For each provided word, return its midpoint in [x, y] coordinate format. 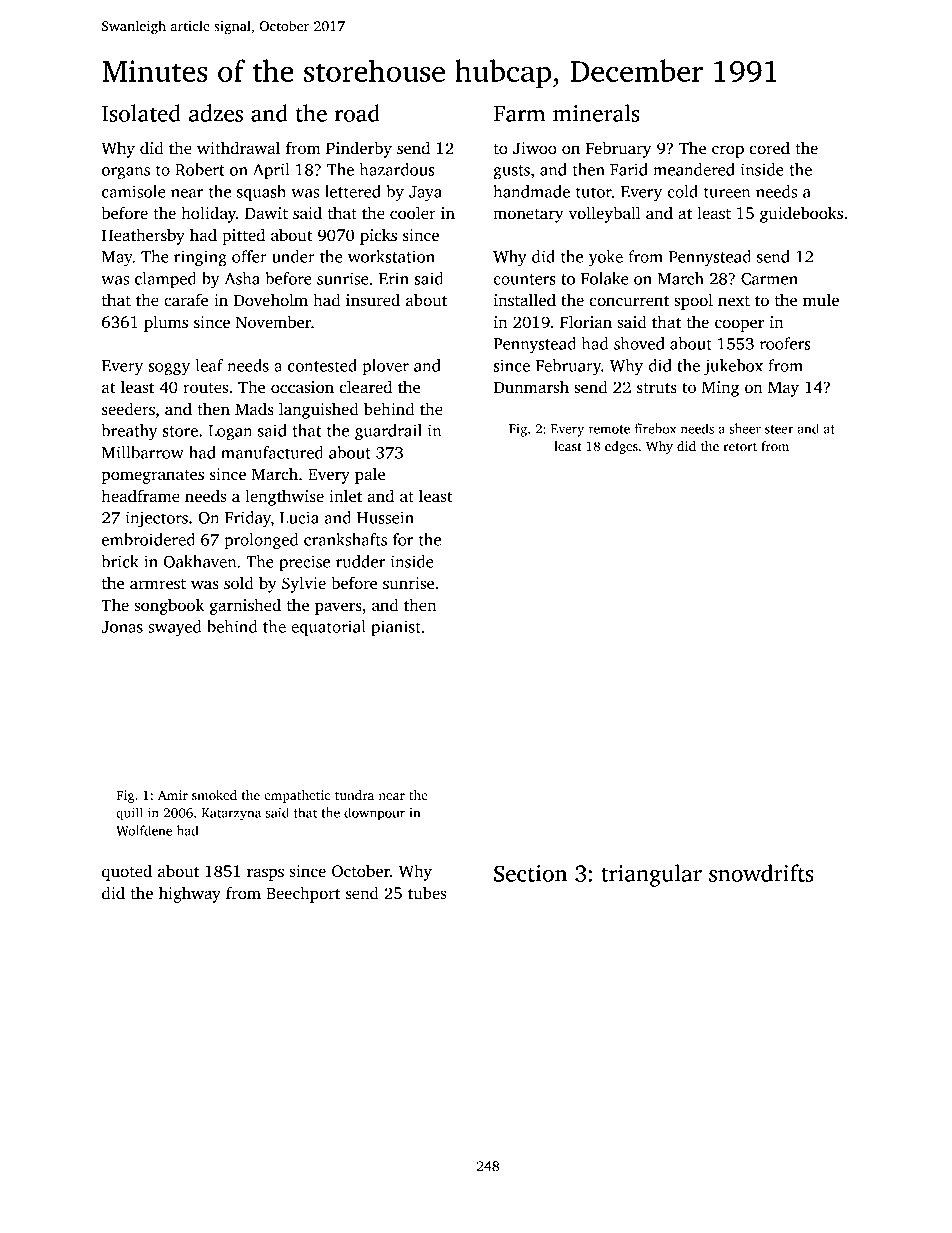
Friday [248, 519]
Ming [720, 389]
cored [769, 148]
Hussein [385, 517]
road [357, 113]
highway [190, 894]
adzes [216, 113]
